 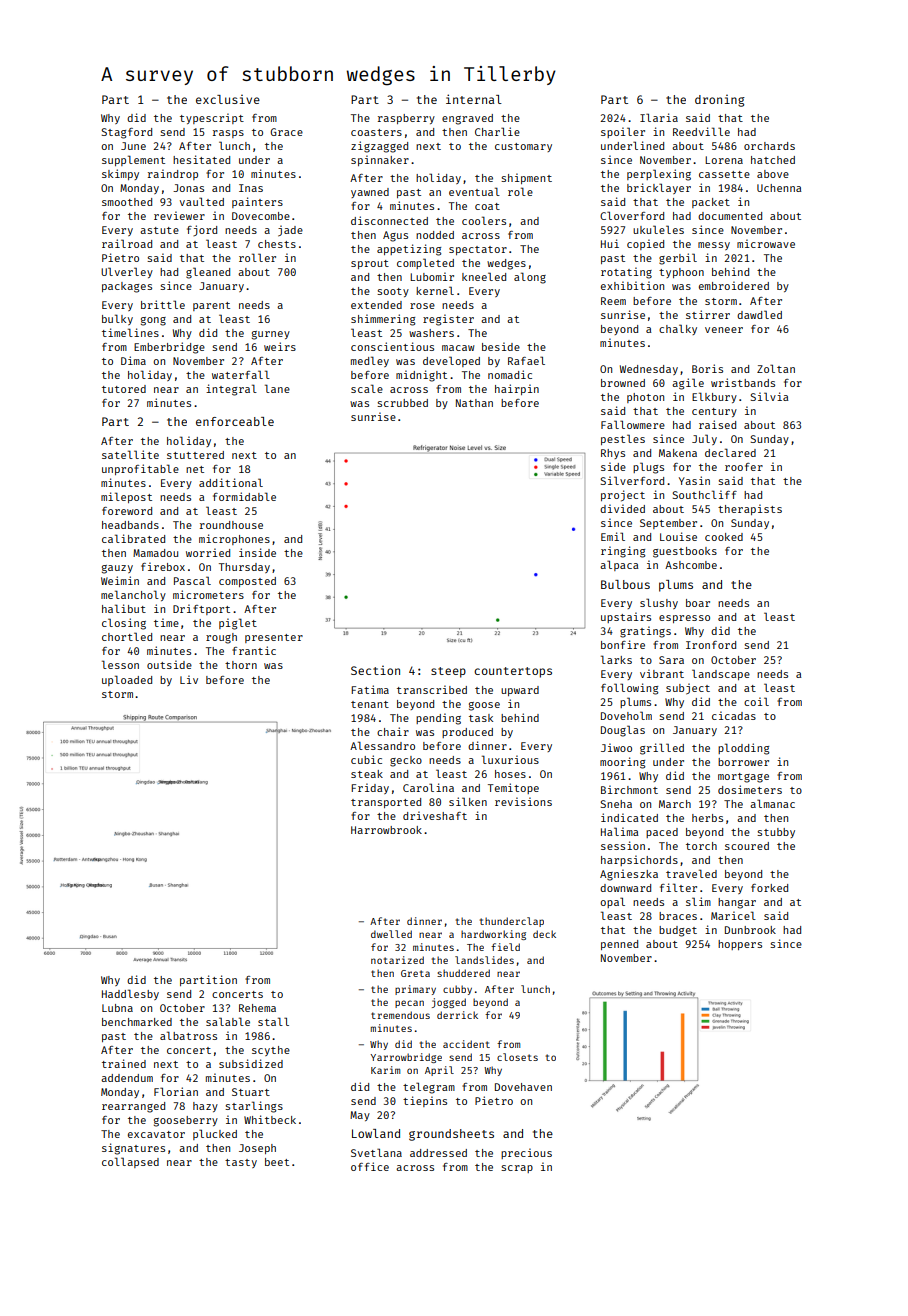 I want to click on tremendous, so click(x=400, y=1015).
